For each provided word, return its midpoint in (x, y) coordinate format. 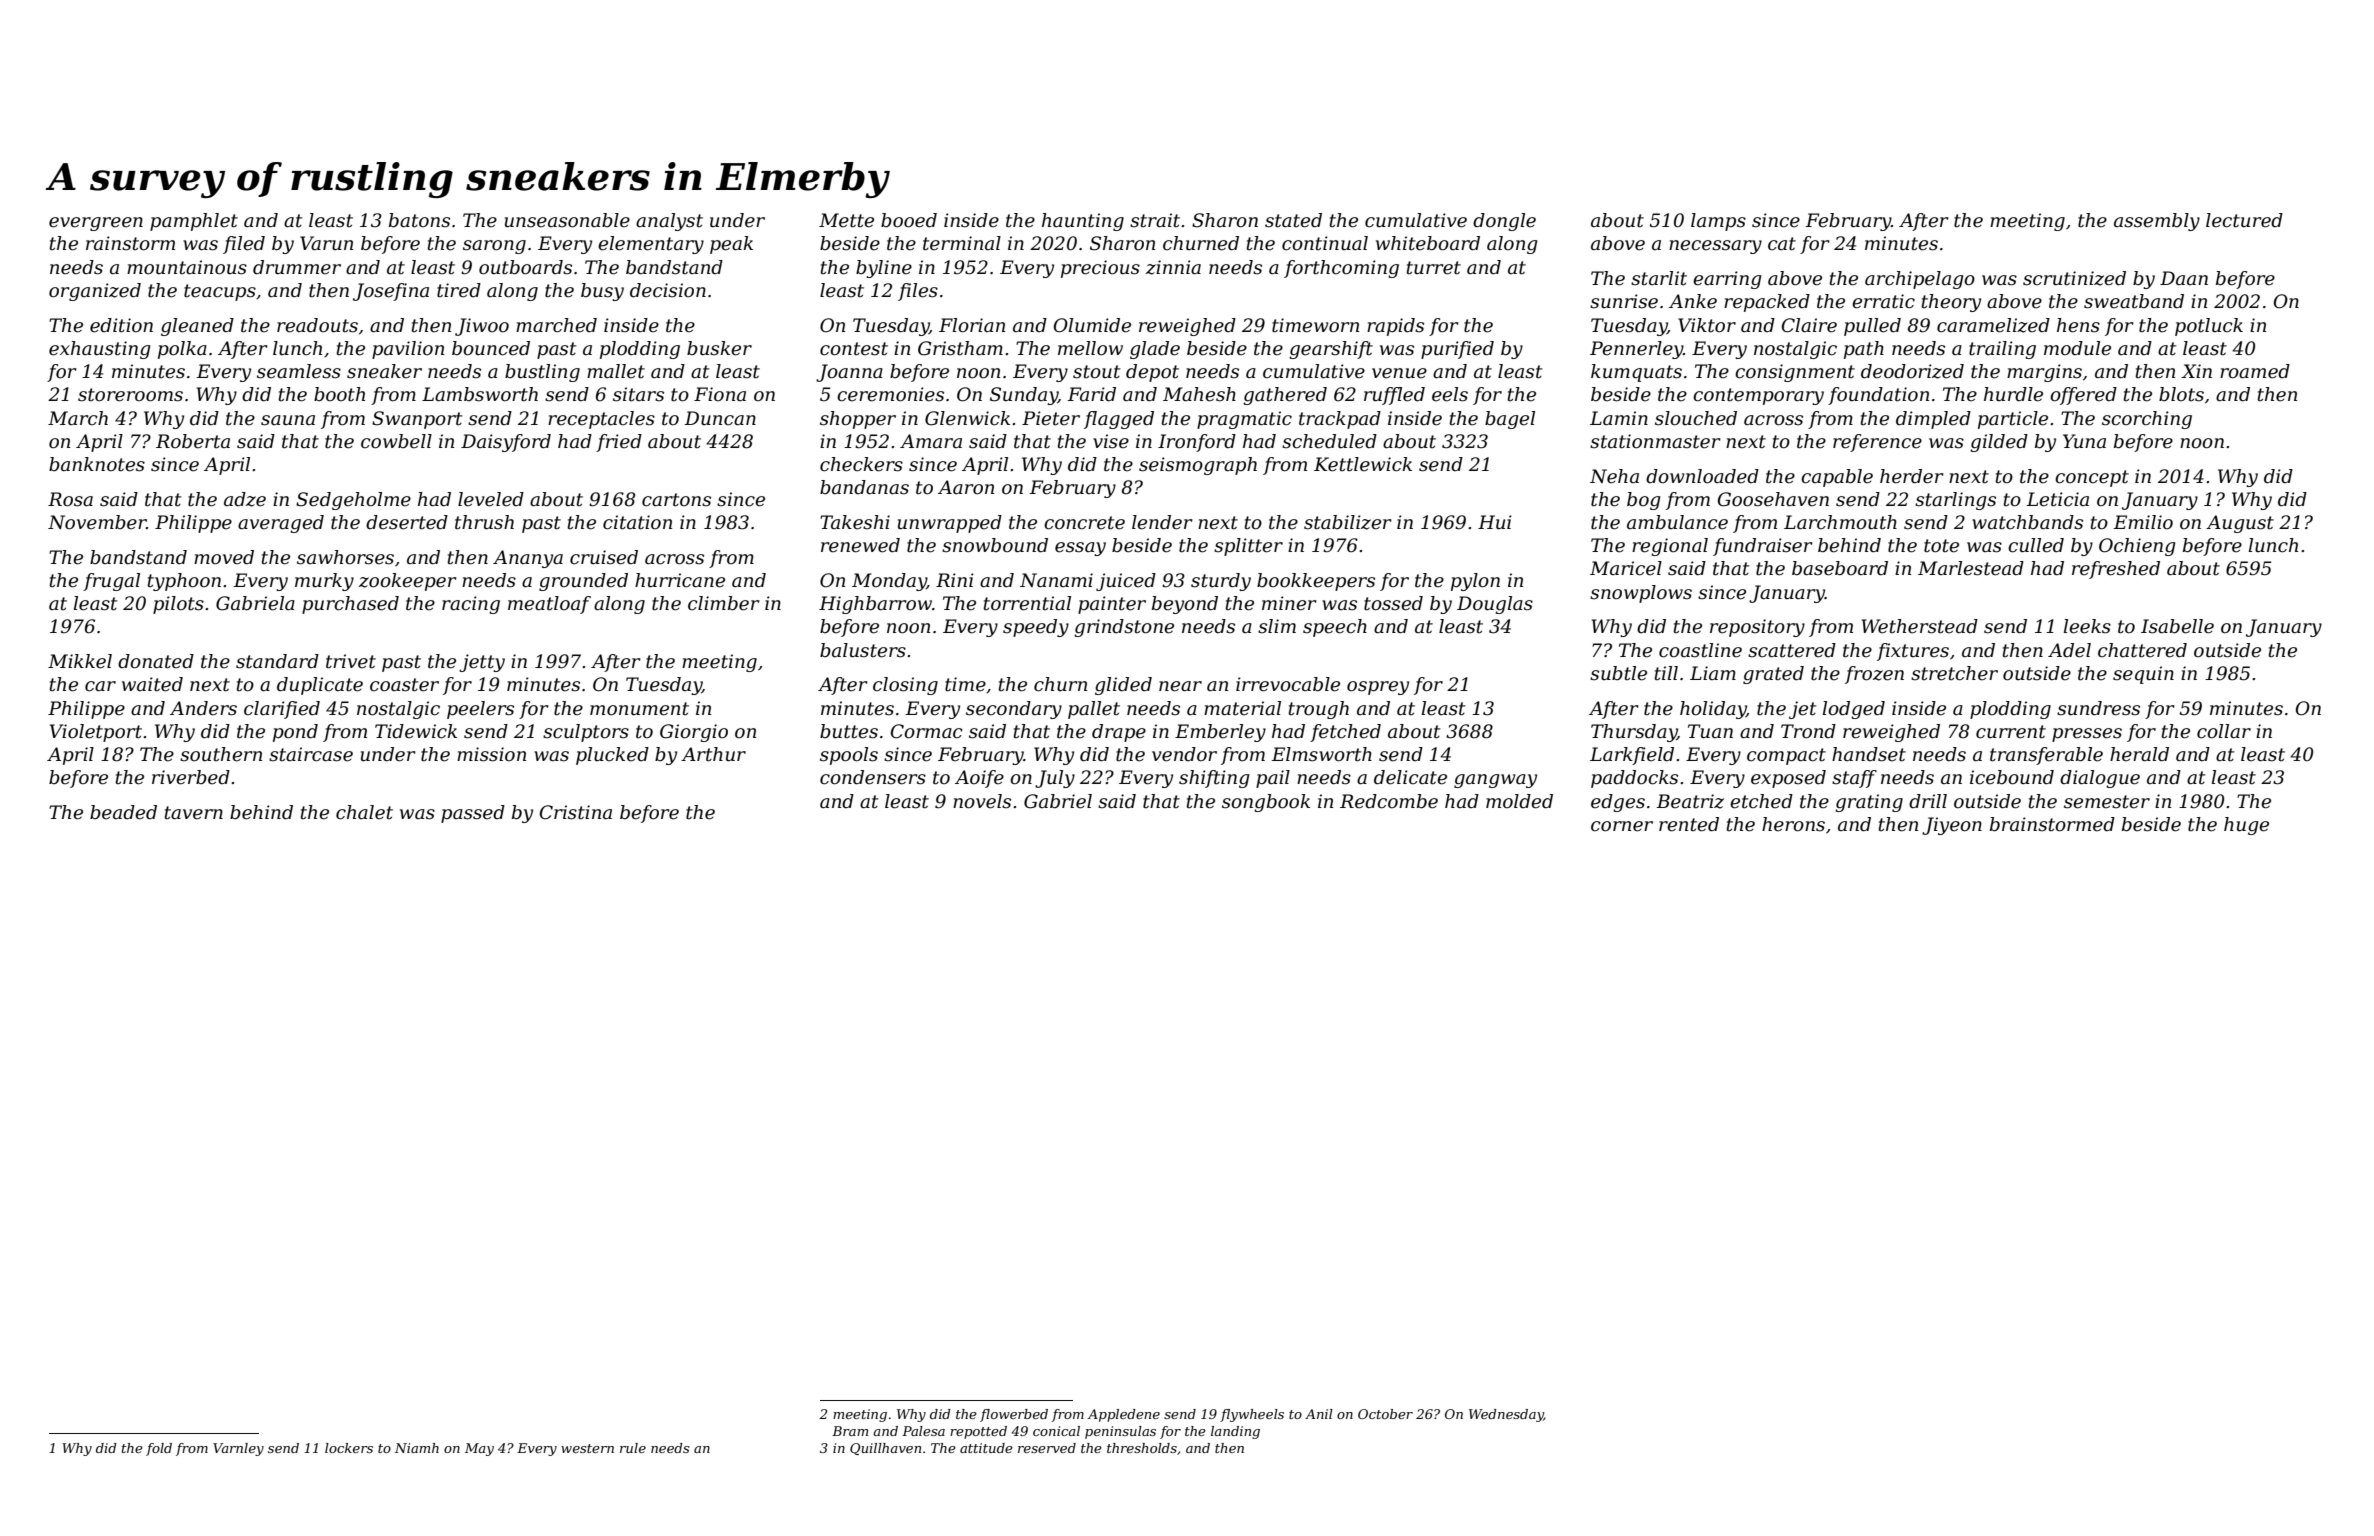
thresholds (1142, 1448)
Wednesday (1506, 1415)
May (479, 1449)
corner (1622, 826)
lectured (2244, 220)
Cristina (576, 812)
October (1385, 1414)
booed (909, 220)
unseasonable (567, 220)
